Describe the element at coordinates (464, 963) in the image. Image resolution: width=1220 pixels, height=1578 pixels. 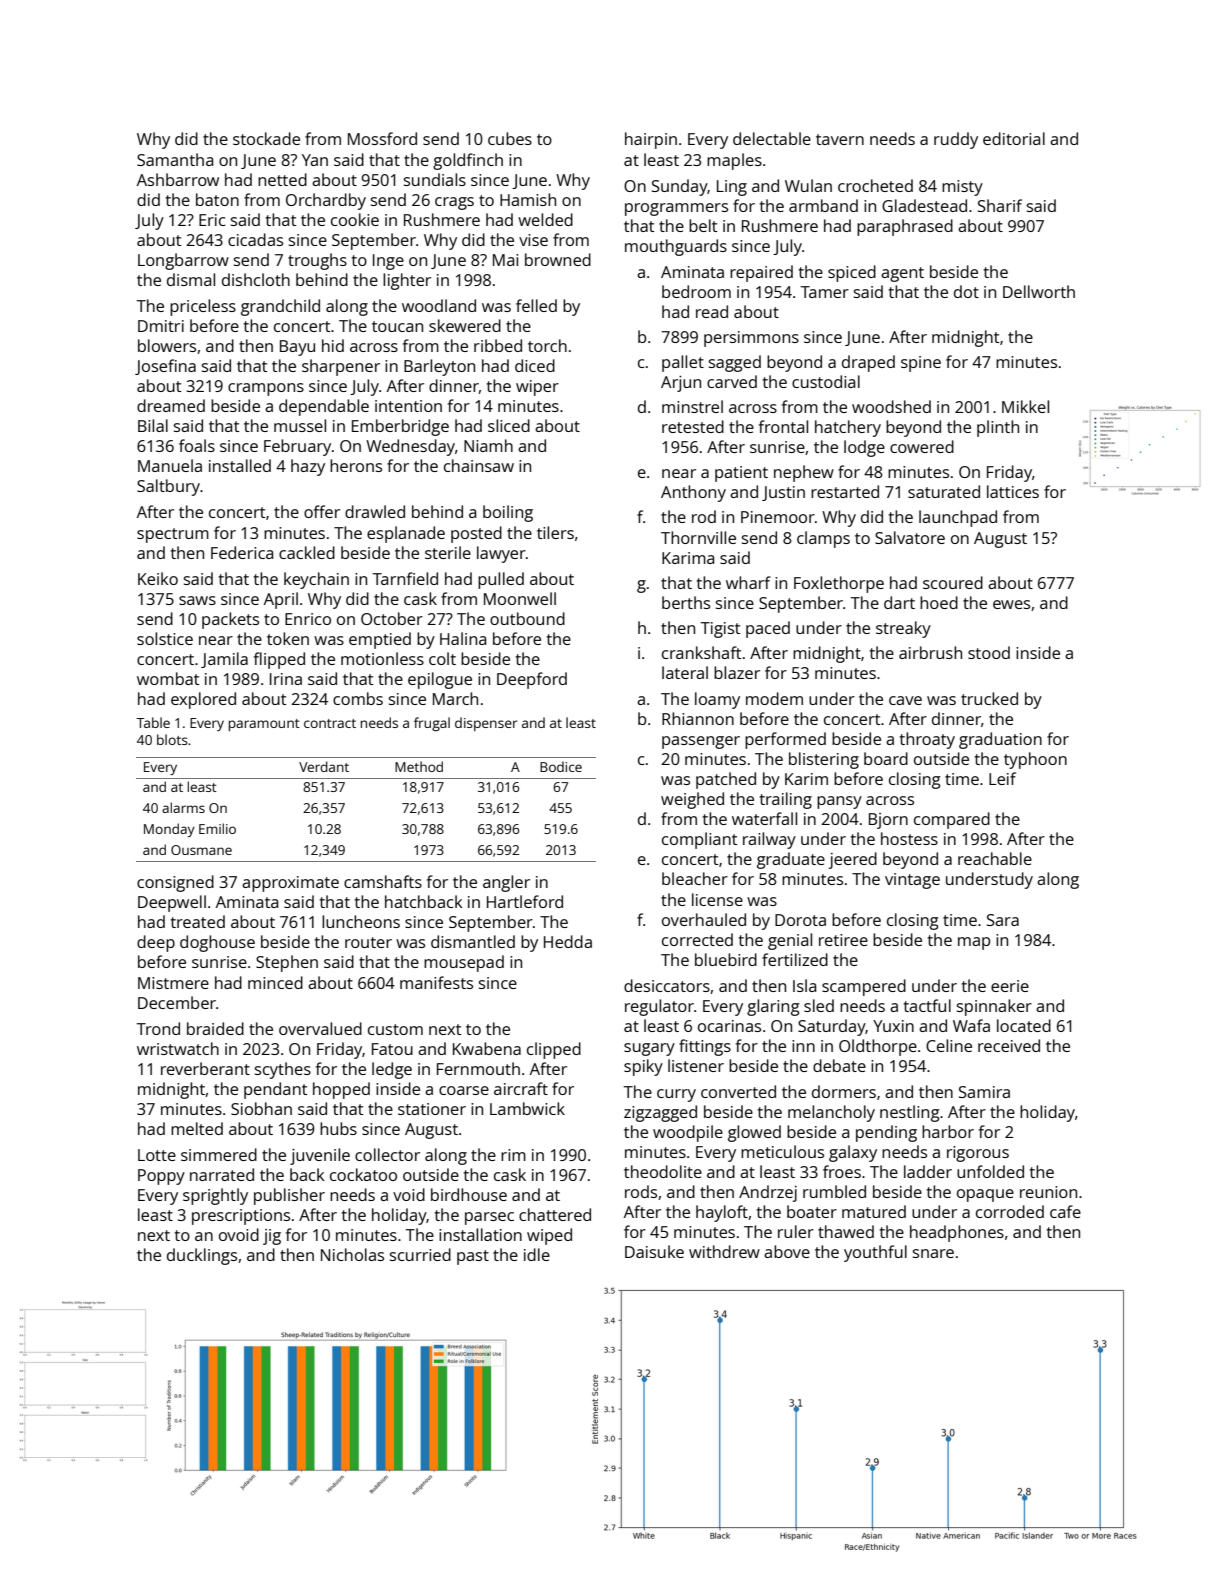
I see `mousepad` at that location.
